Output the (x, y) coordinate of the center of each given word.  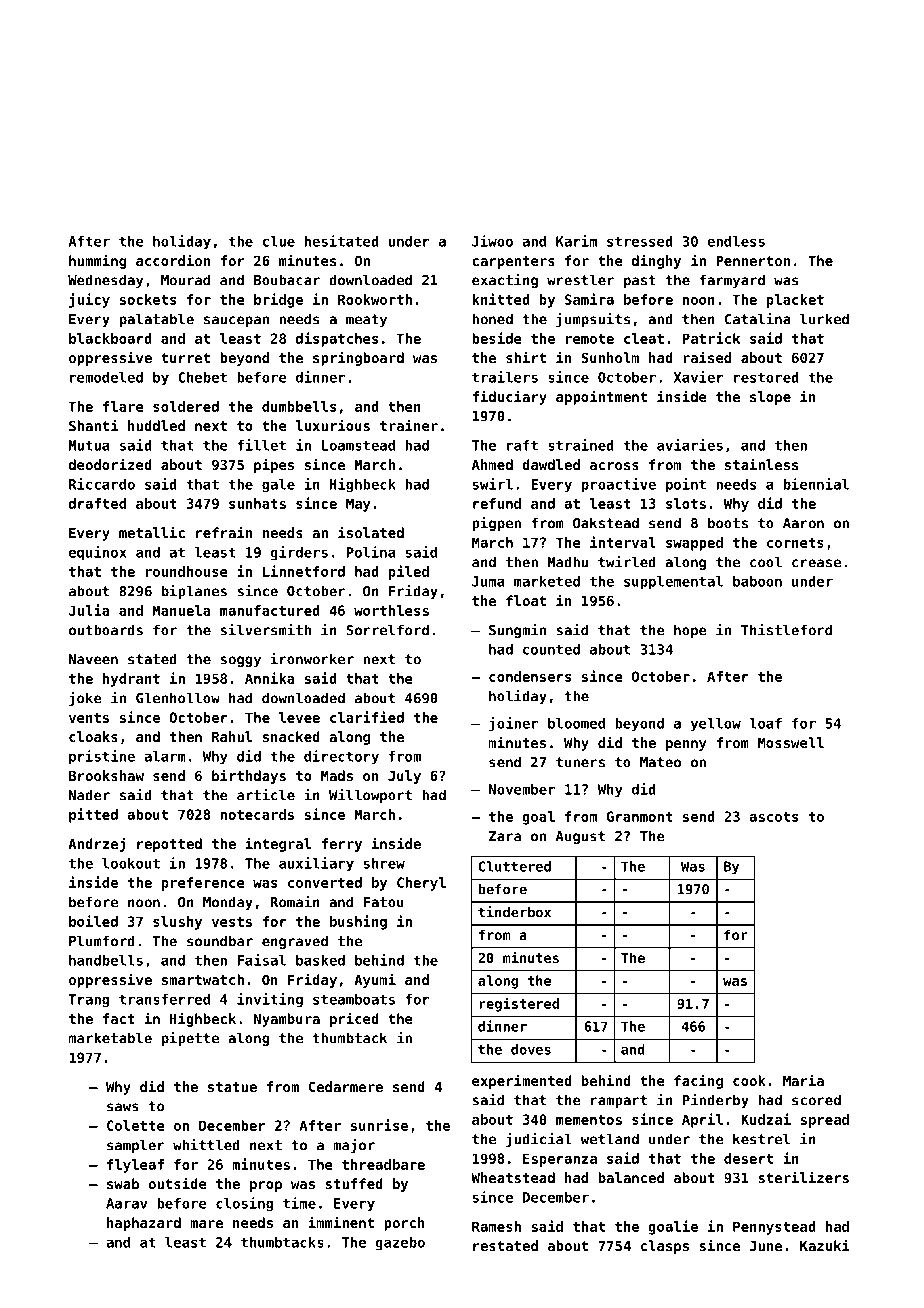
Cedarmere (346, 1086)
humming (97, 261)
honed (493, 319)
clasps (665, 1247)
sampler (136, 1146)
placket (795, 301)
